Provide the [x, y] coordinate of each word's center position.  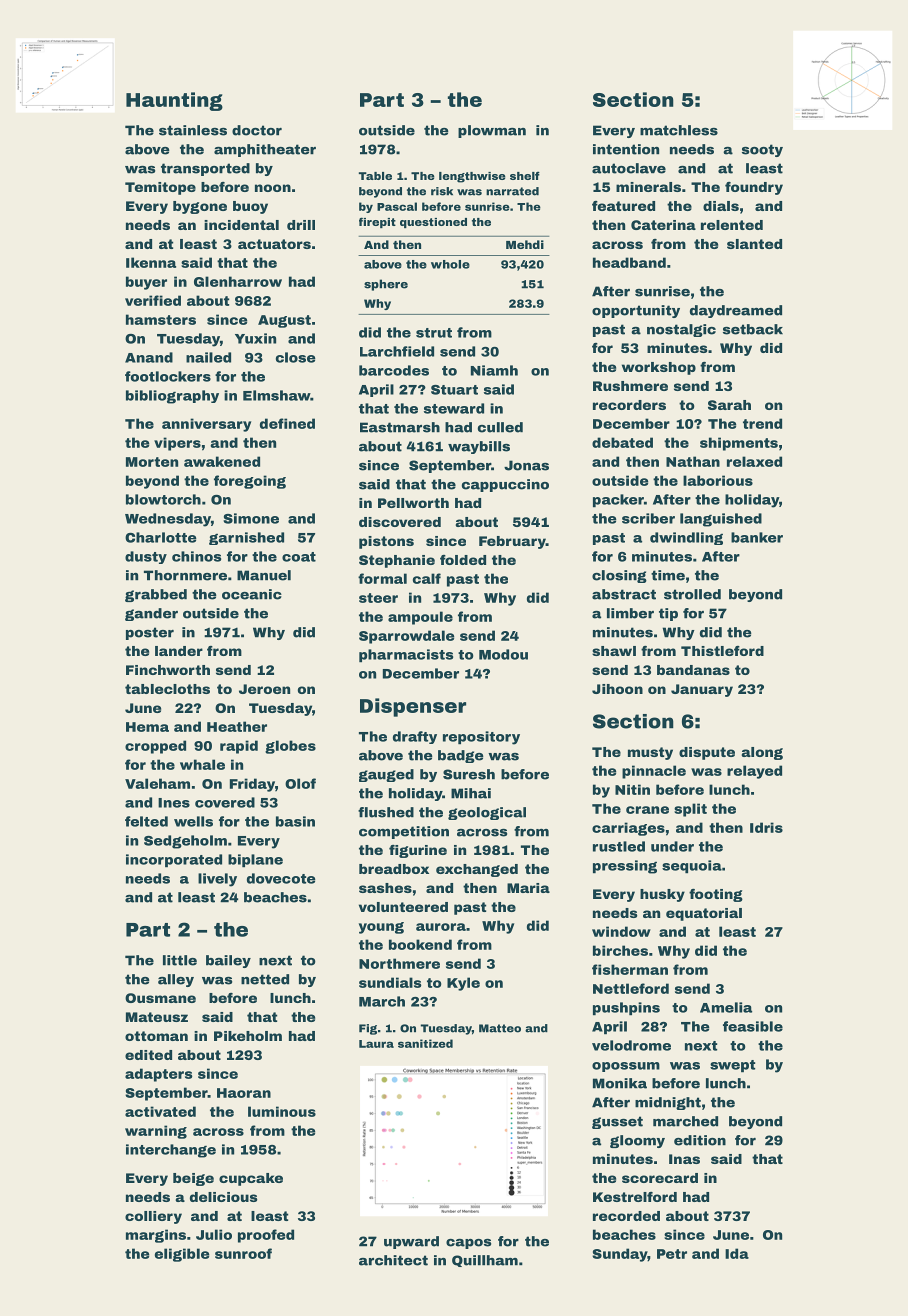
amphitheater [265, 150]
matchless [679, 130]
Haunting [174, 101]
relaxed [754, 461]
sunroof [243, 1253]
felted [146, 821]
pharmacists [406, 655]
